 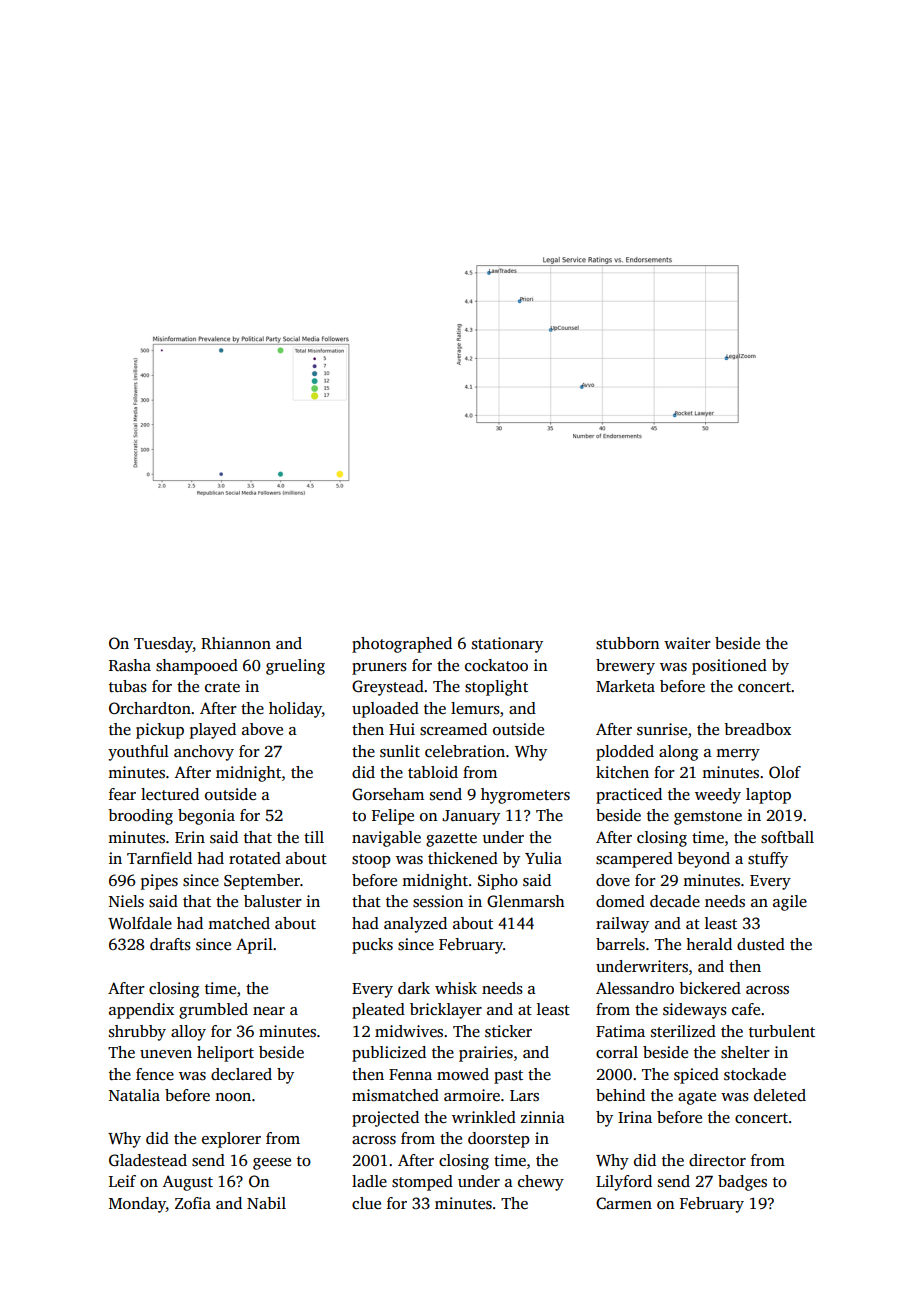 What do you see at coordinates (130, 665) in the image?
I see `Rasha` at bounding box center [130, 665].
